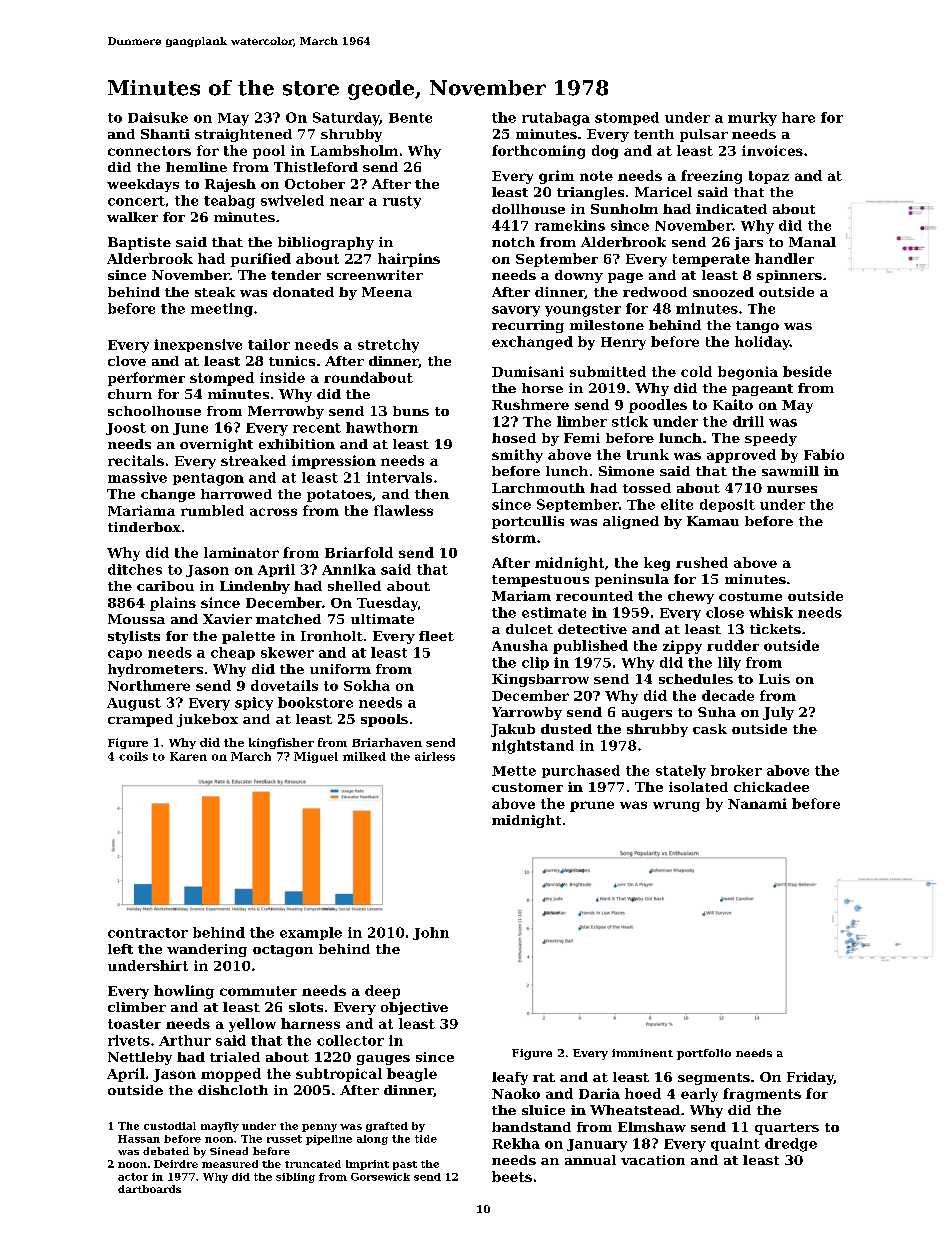 Image resolution: width=952 pixels, height=1233 pixels. I want to click on deep, so click(382, 992).
